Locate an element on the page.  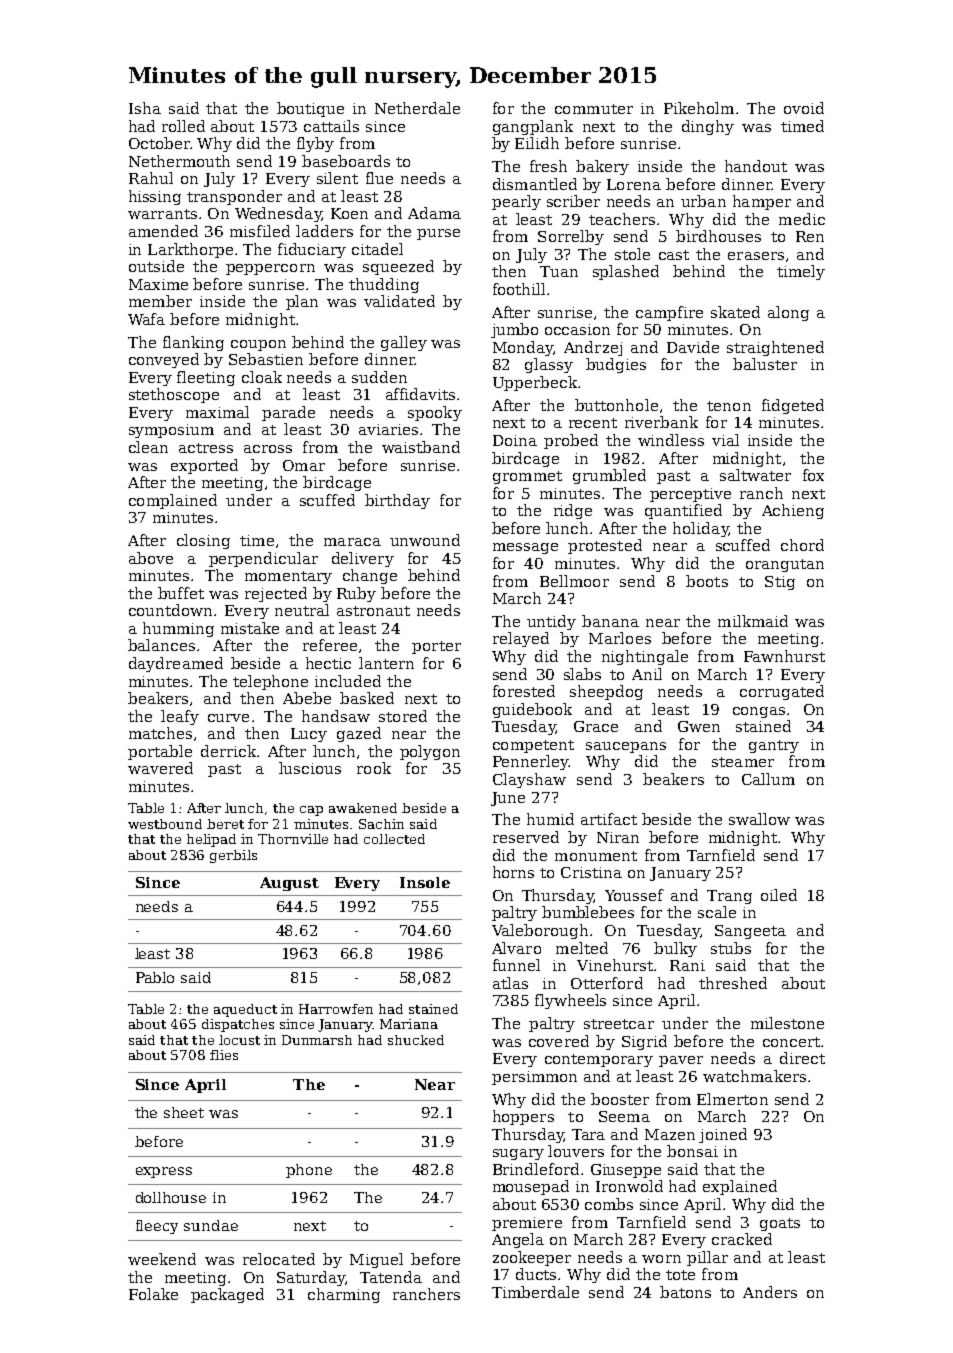
straightened is located at coordinates (775, 348).
